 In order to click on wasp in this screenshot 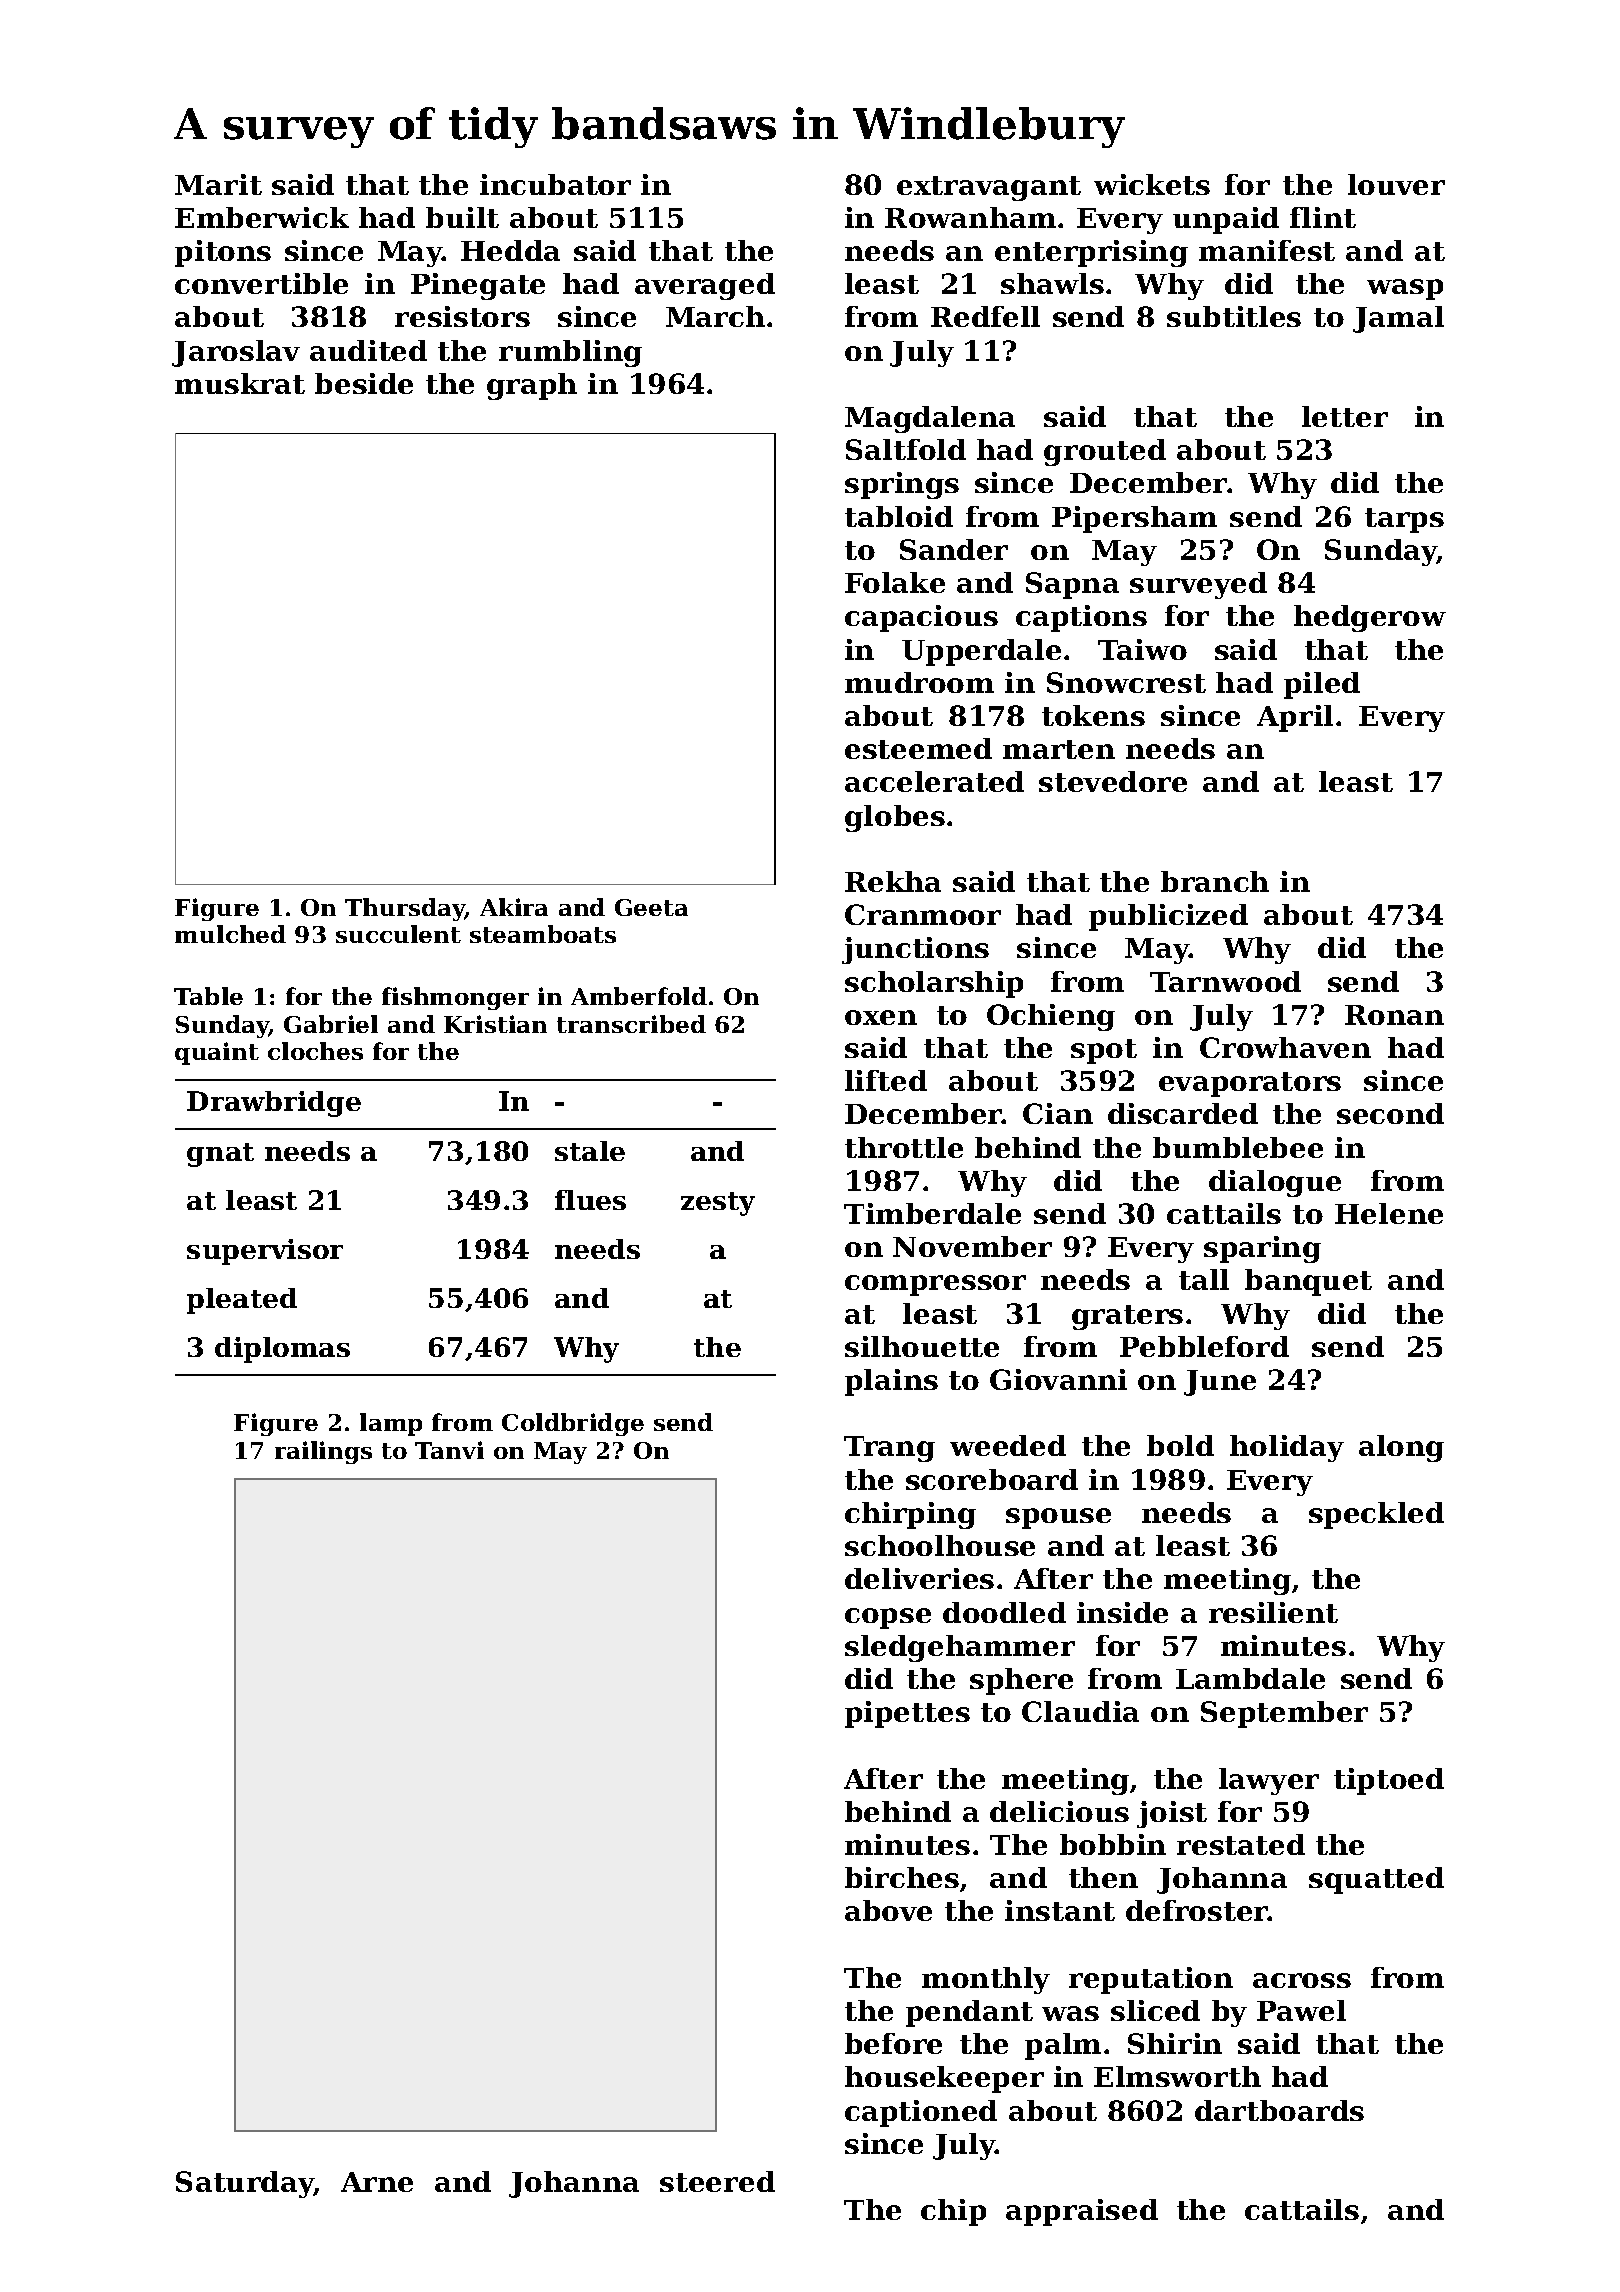, I will do `click(1405, 289)`.
